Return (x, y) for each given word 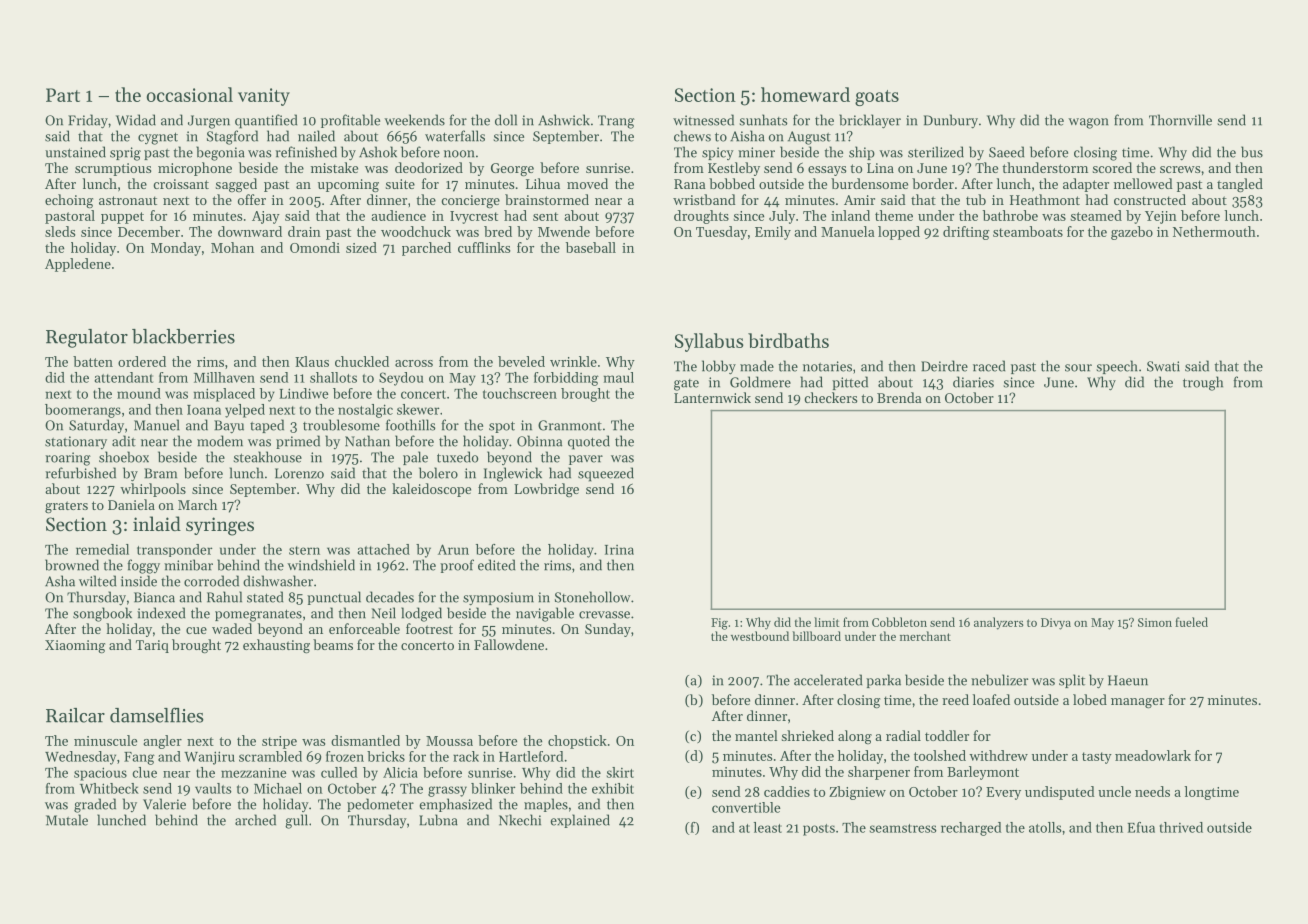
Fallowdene (509, 644)
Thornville (1180, 120)
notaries (827, 366)
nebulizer (999, 680)
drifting (966, 233)
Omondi (315, 247)
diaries (973, 382)
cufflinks (484, 247)
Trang (616, 122)
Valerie (164, 804)
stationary (76, 442)
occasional (190, 94)
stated (265, 597)
